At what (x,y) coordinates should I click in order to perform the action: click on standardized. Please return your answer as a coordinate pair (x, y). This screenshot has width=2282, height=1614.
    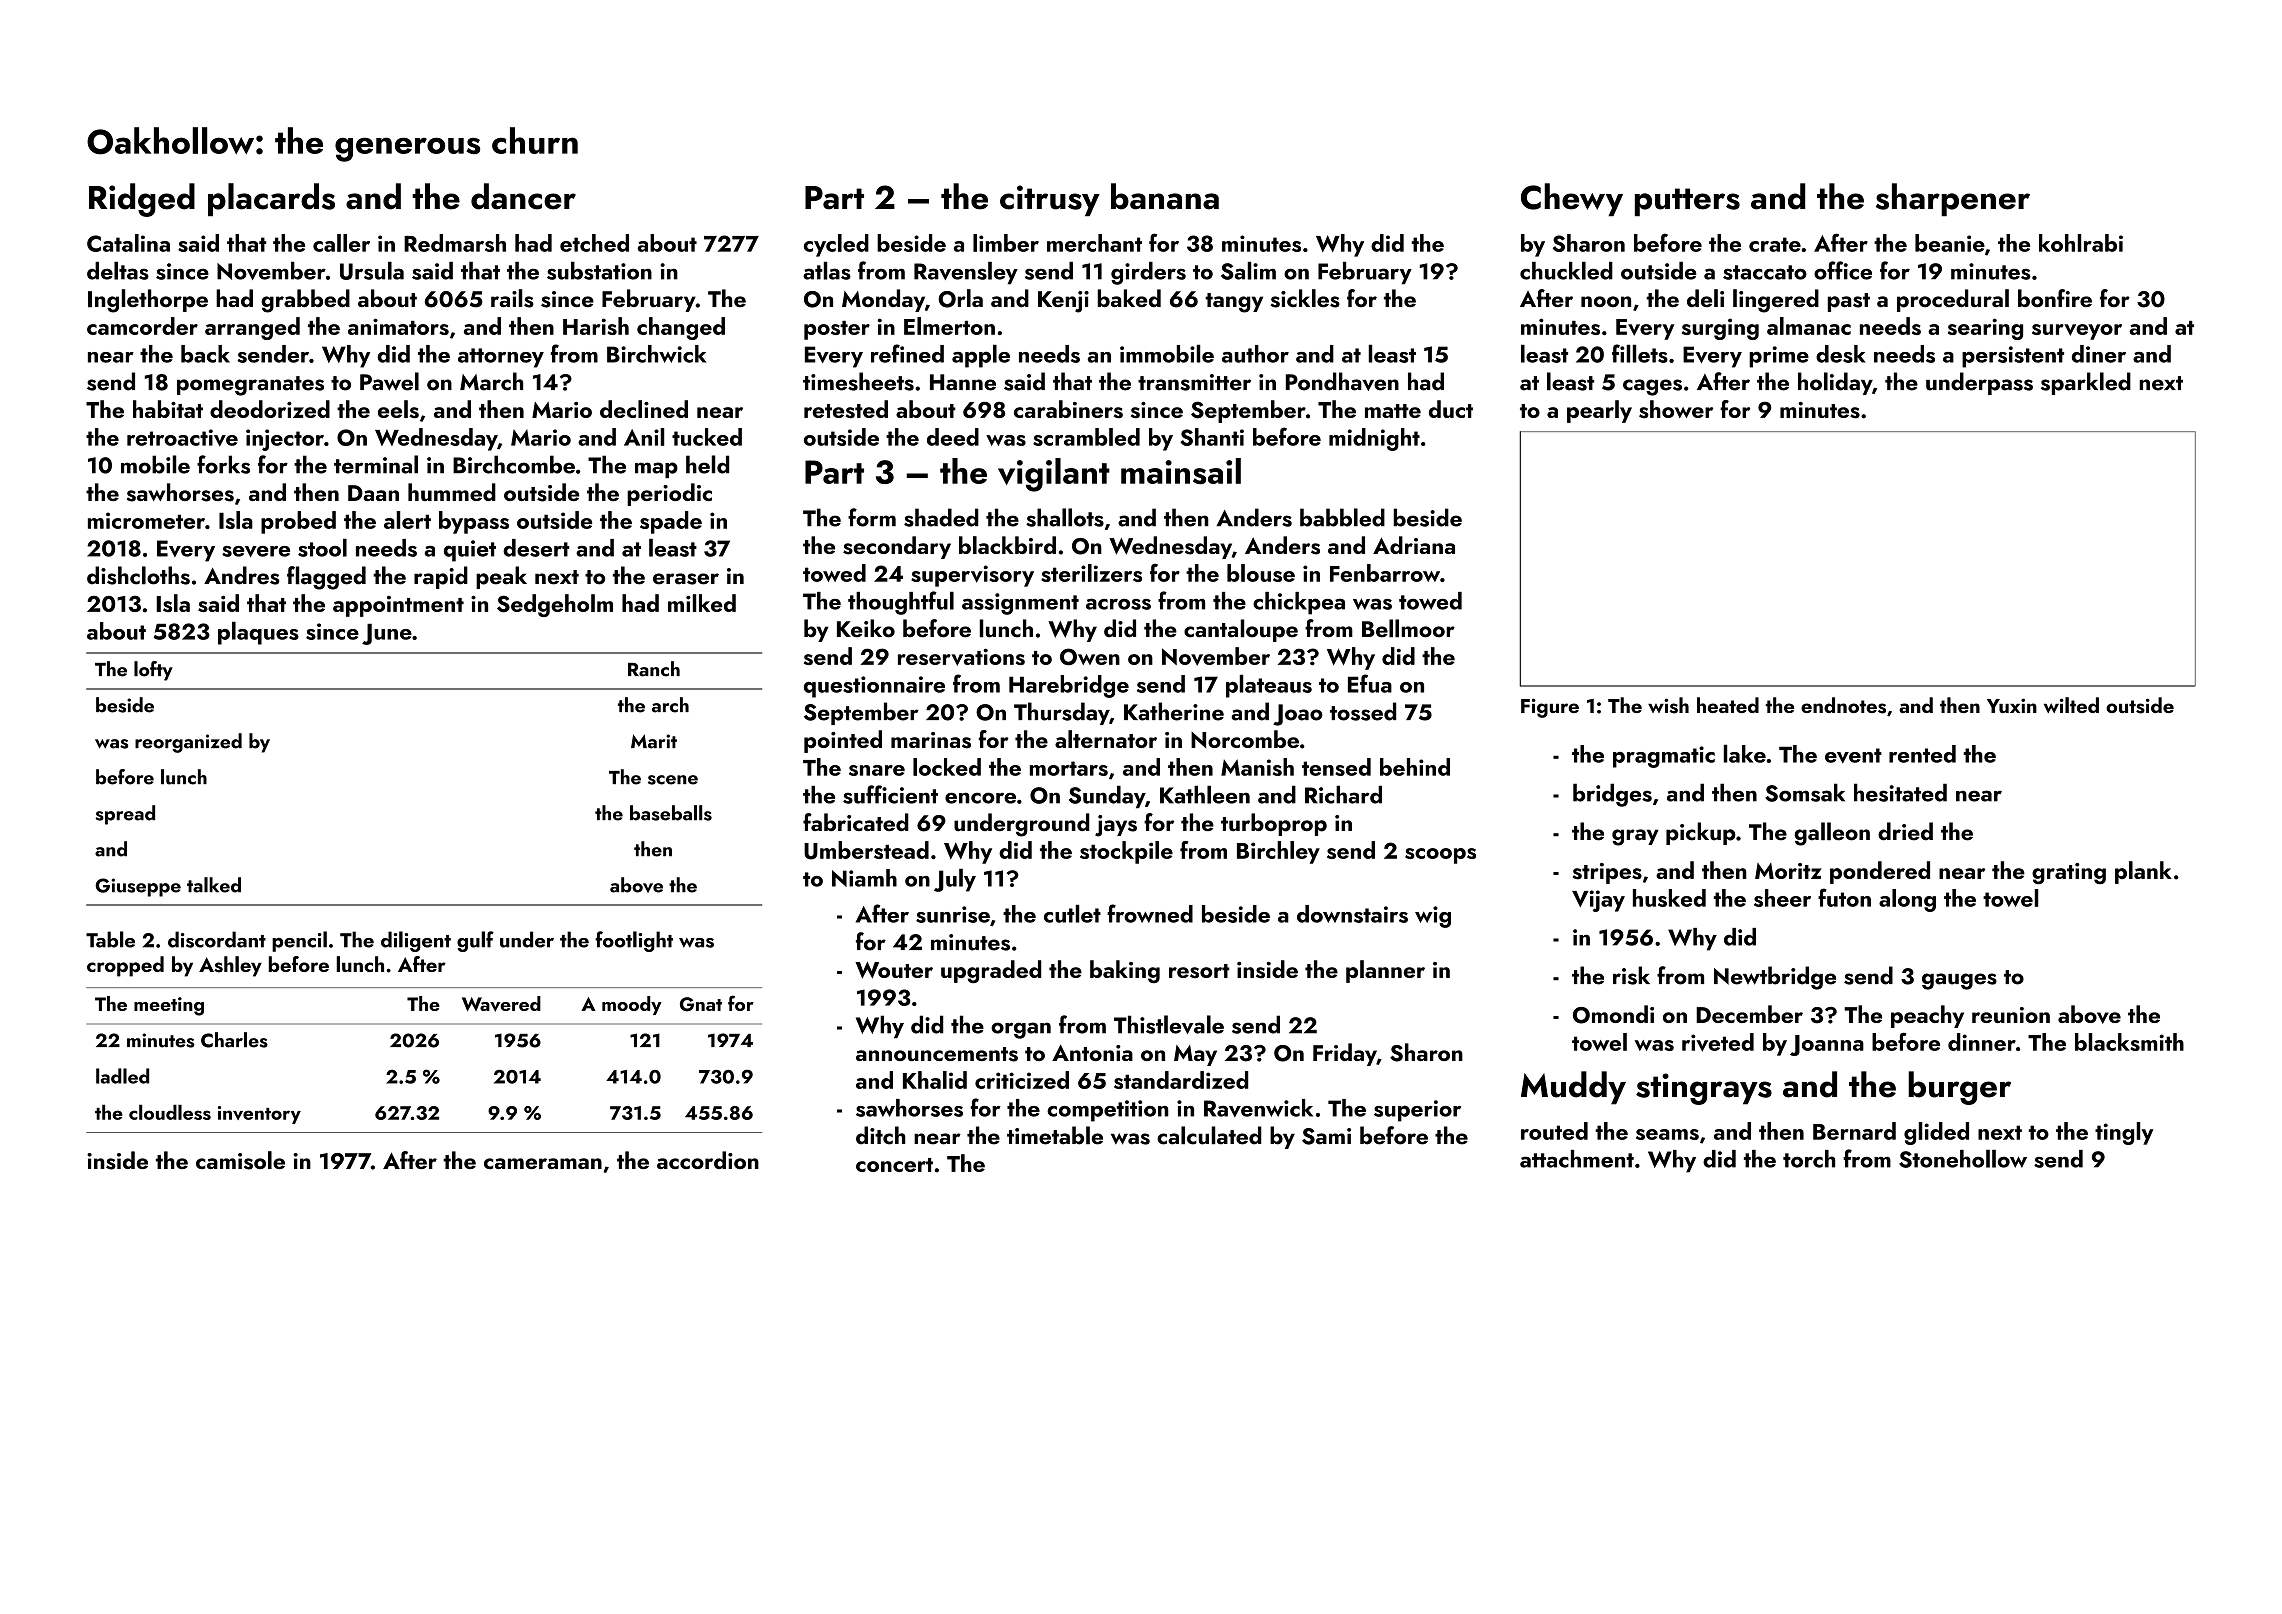
    Looking at the image, I should click on (1181, 1080).
